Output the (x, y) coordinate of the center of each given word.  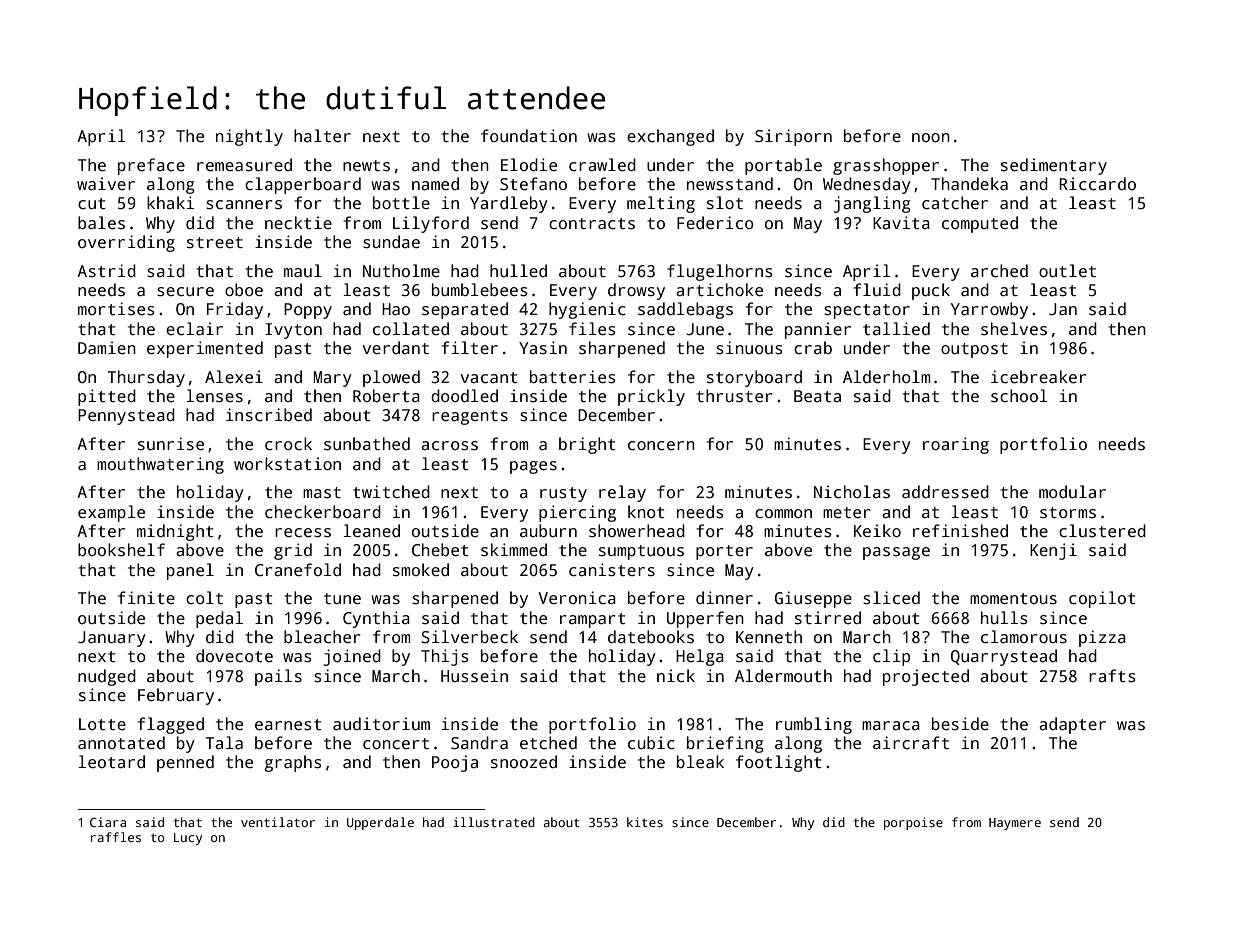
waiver (106, 184)
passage (896, 553)
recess (303, 533)
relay (622, 493)
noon (931, 137)
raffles (116, 837)
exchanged (670, 137)
